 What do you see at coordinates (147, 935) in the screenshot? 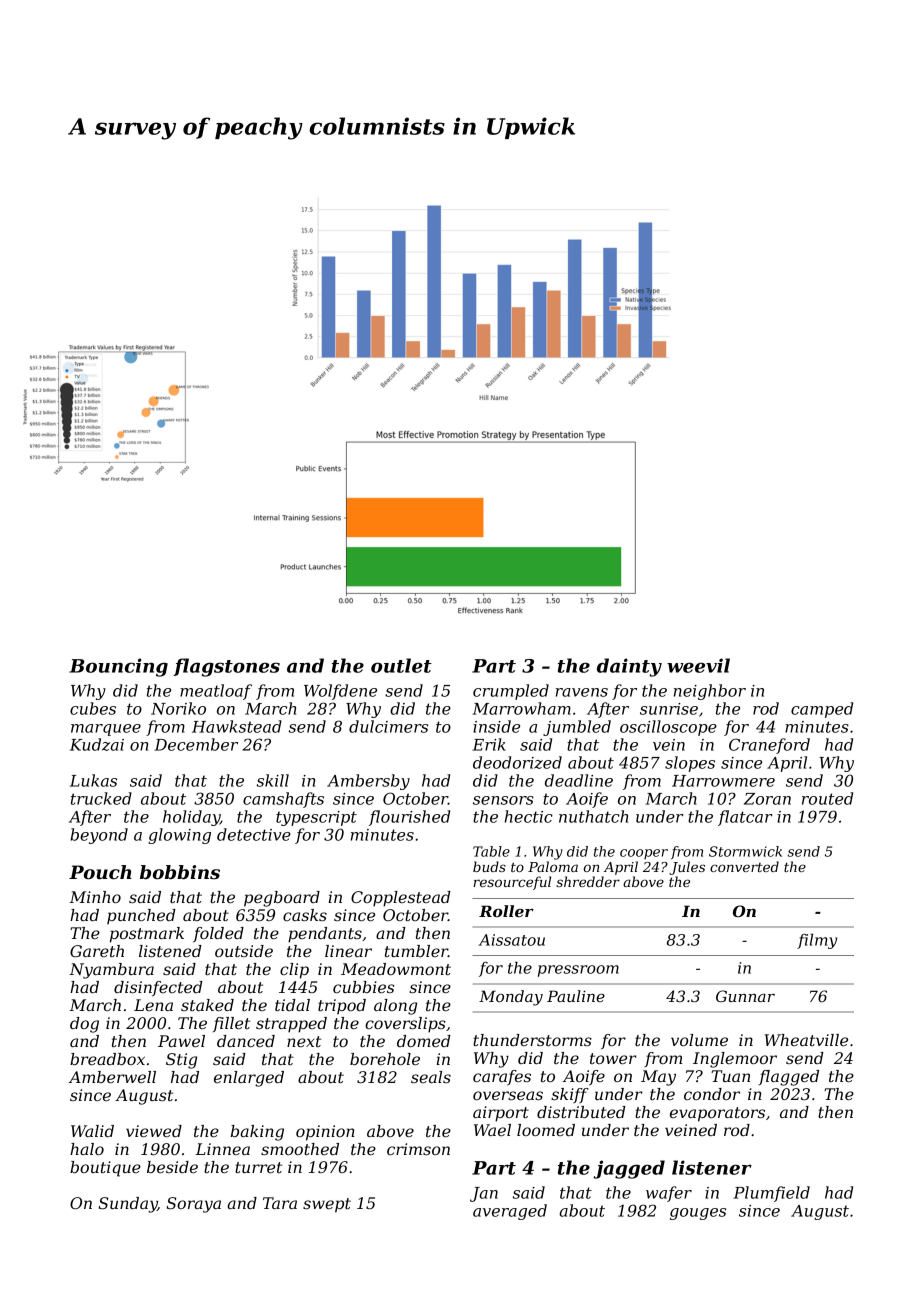
I see `postmark` at bounding box center [147, 935].
